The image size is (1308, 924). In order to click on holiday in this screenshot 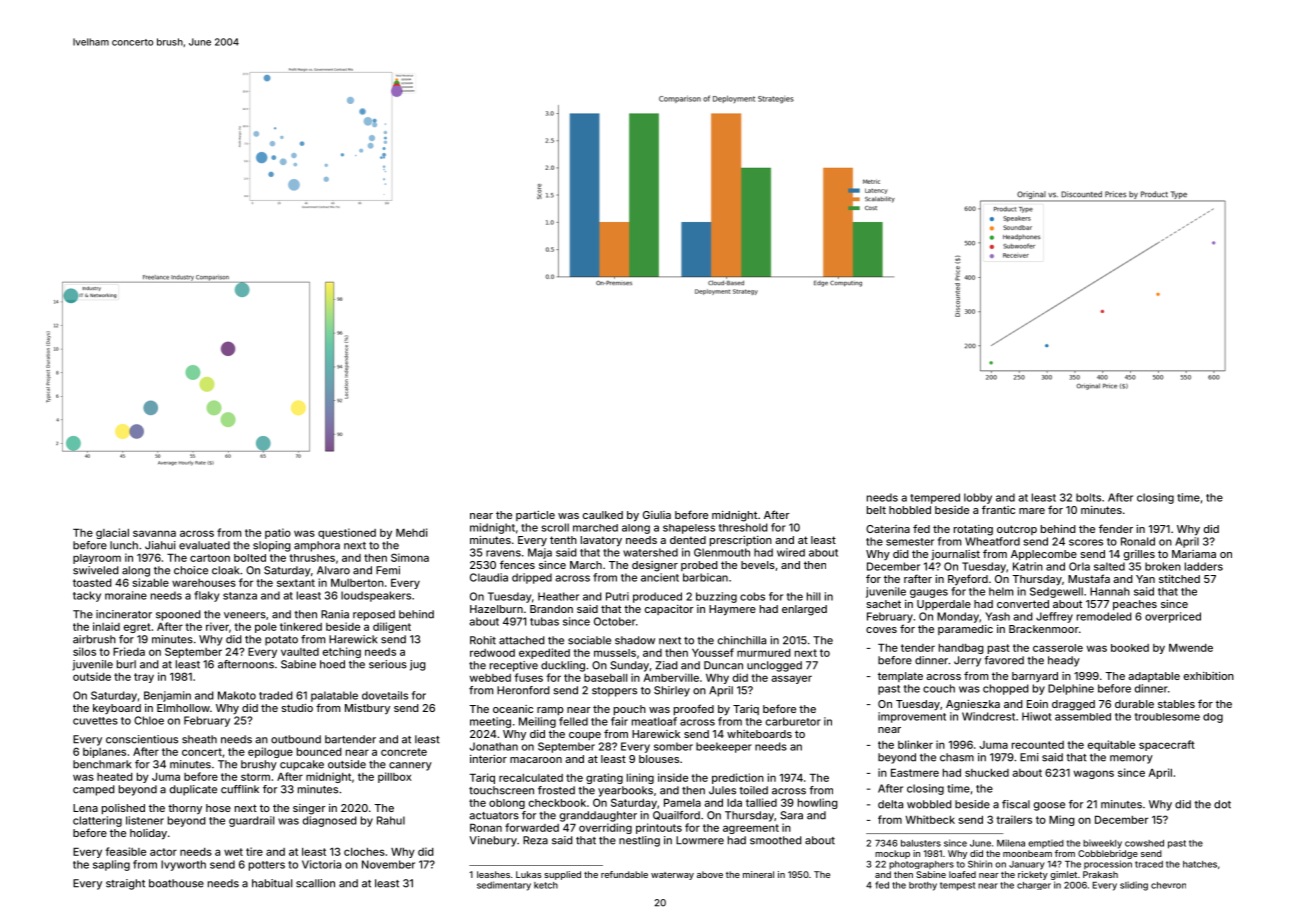, I will do `click(148, 834)`.
